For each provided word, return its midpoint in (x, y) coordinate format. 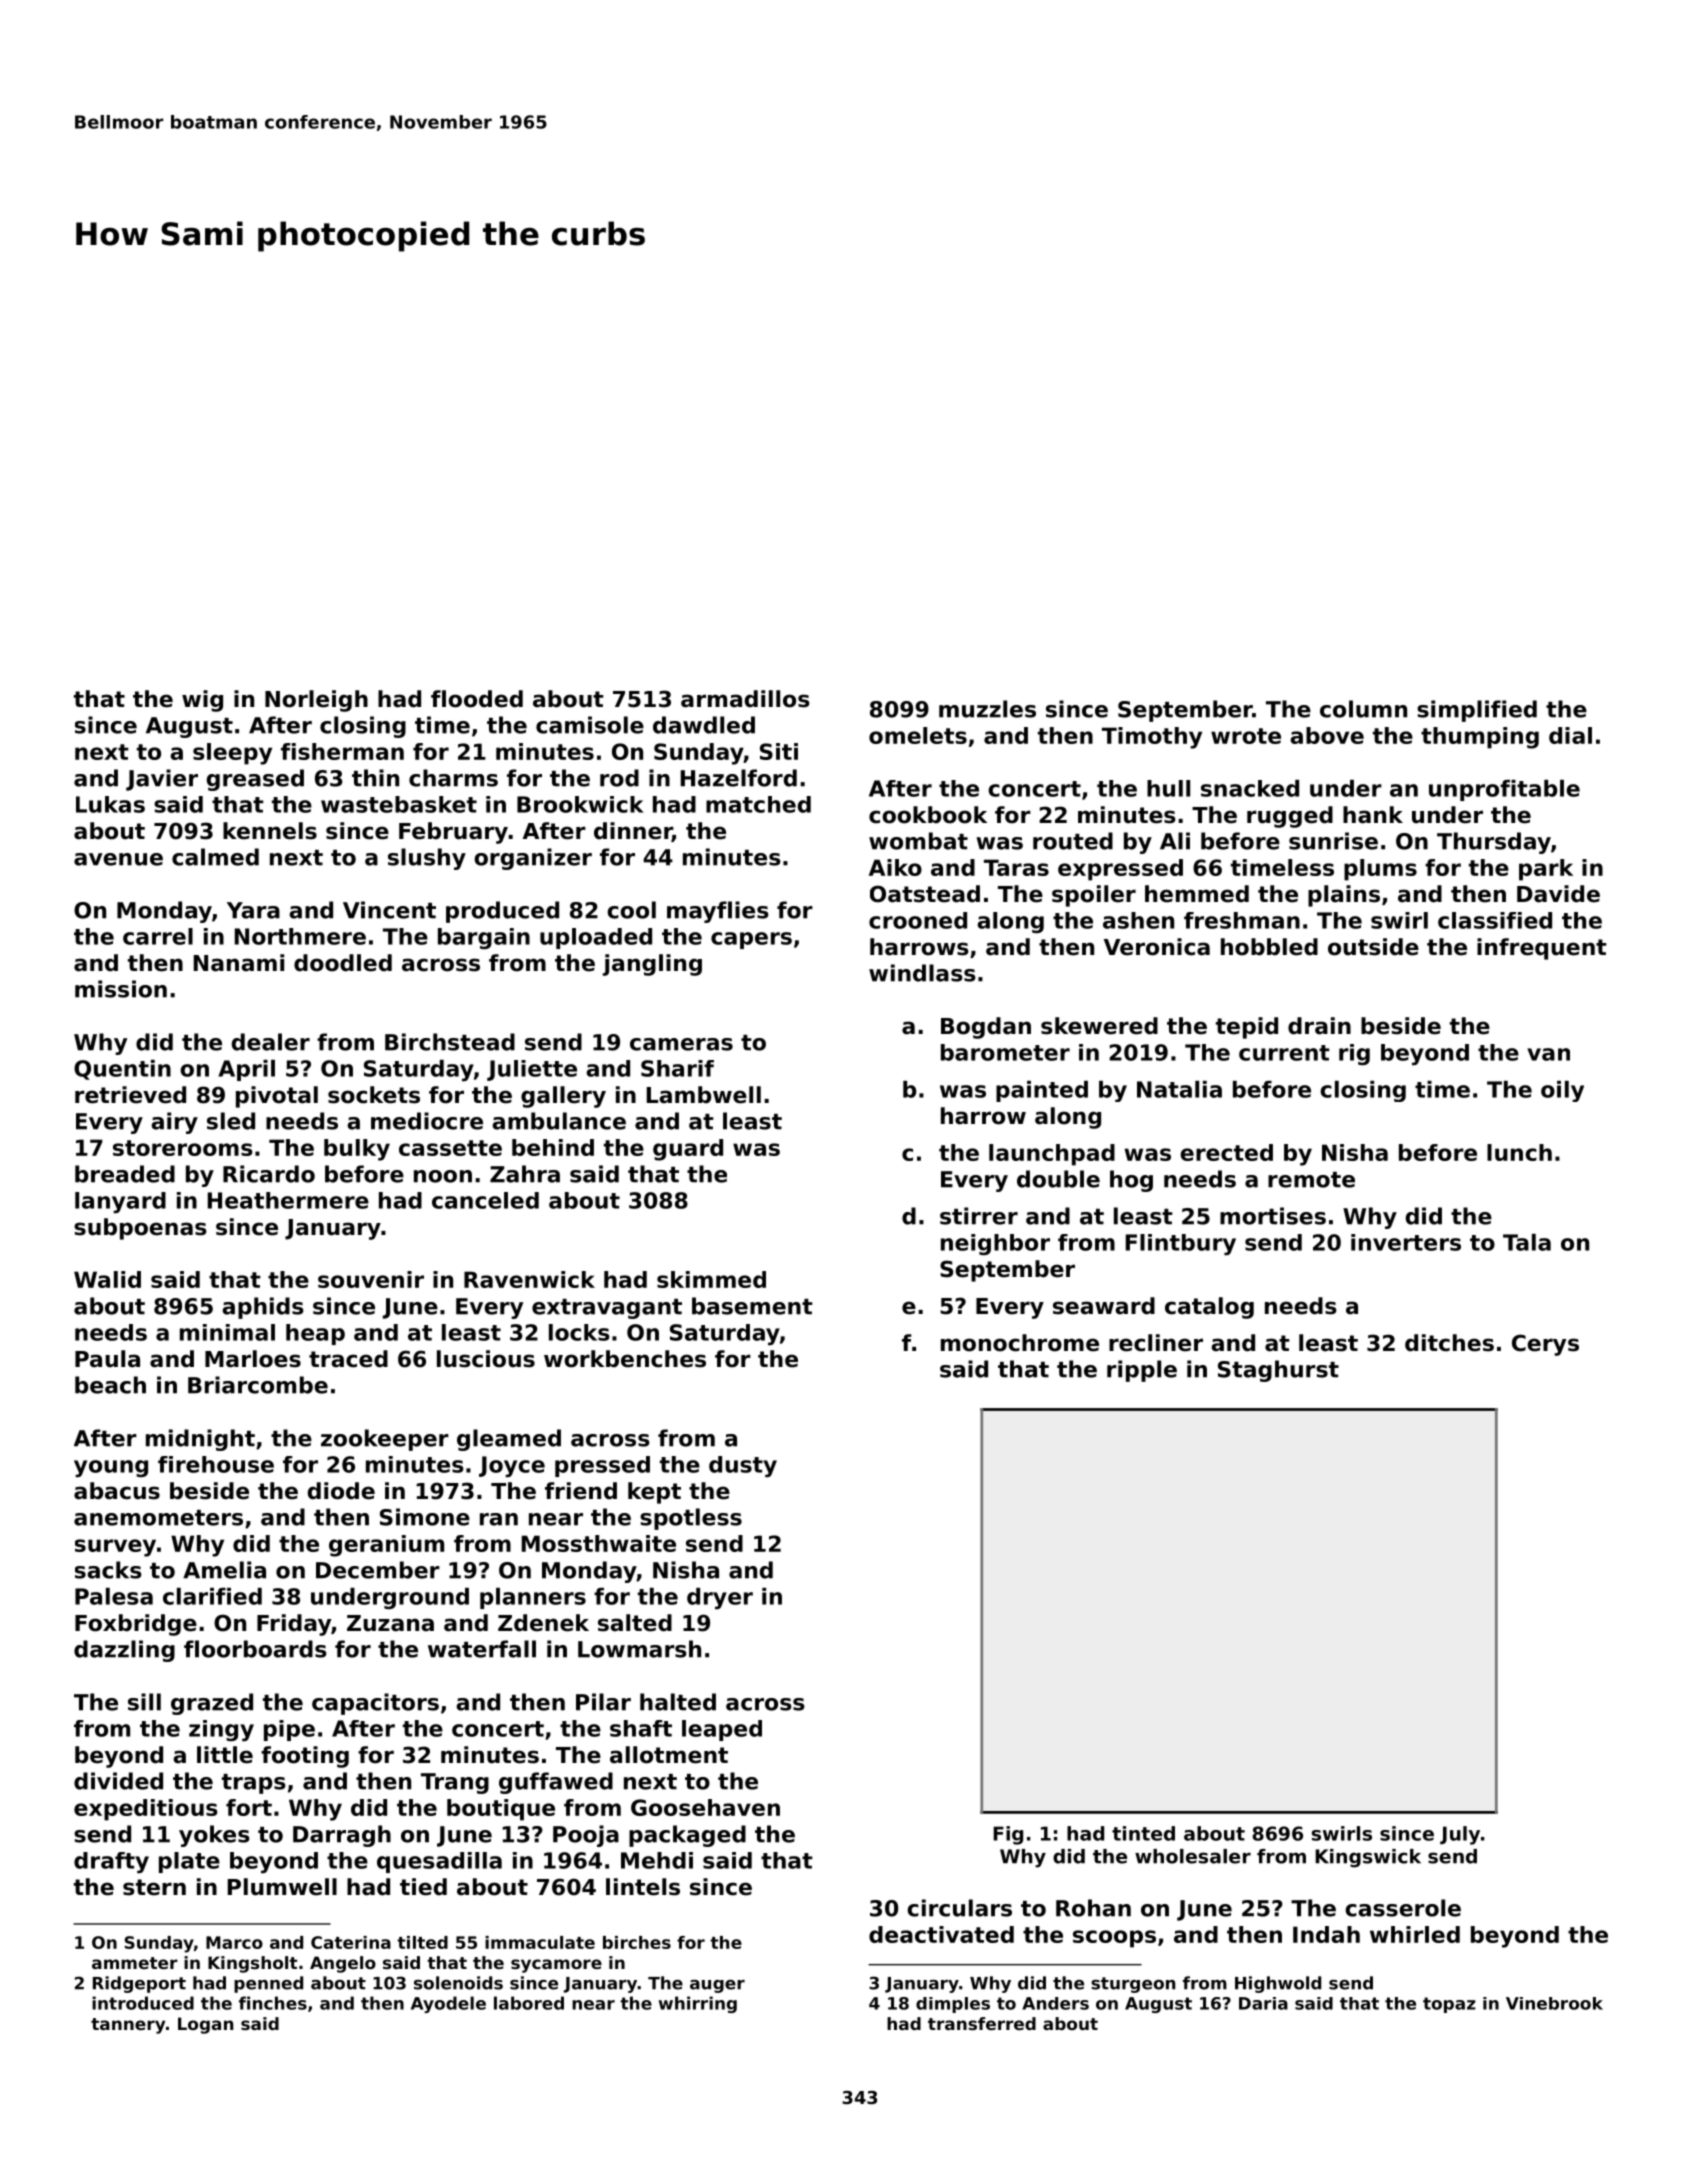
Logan (205, 2025)
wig (202, 701)
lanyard (120, 1203)
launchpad (1052, 1155)
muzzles (987, 709)
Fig (1008, 1835)
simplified (1477, 711)
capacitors (375, 1704)
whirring (698, 2004)
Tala (1527, 1242)
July (1460, 1835)
